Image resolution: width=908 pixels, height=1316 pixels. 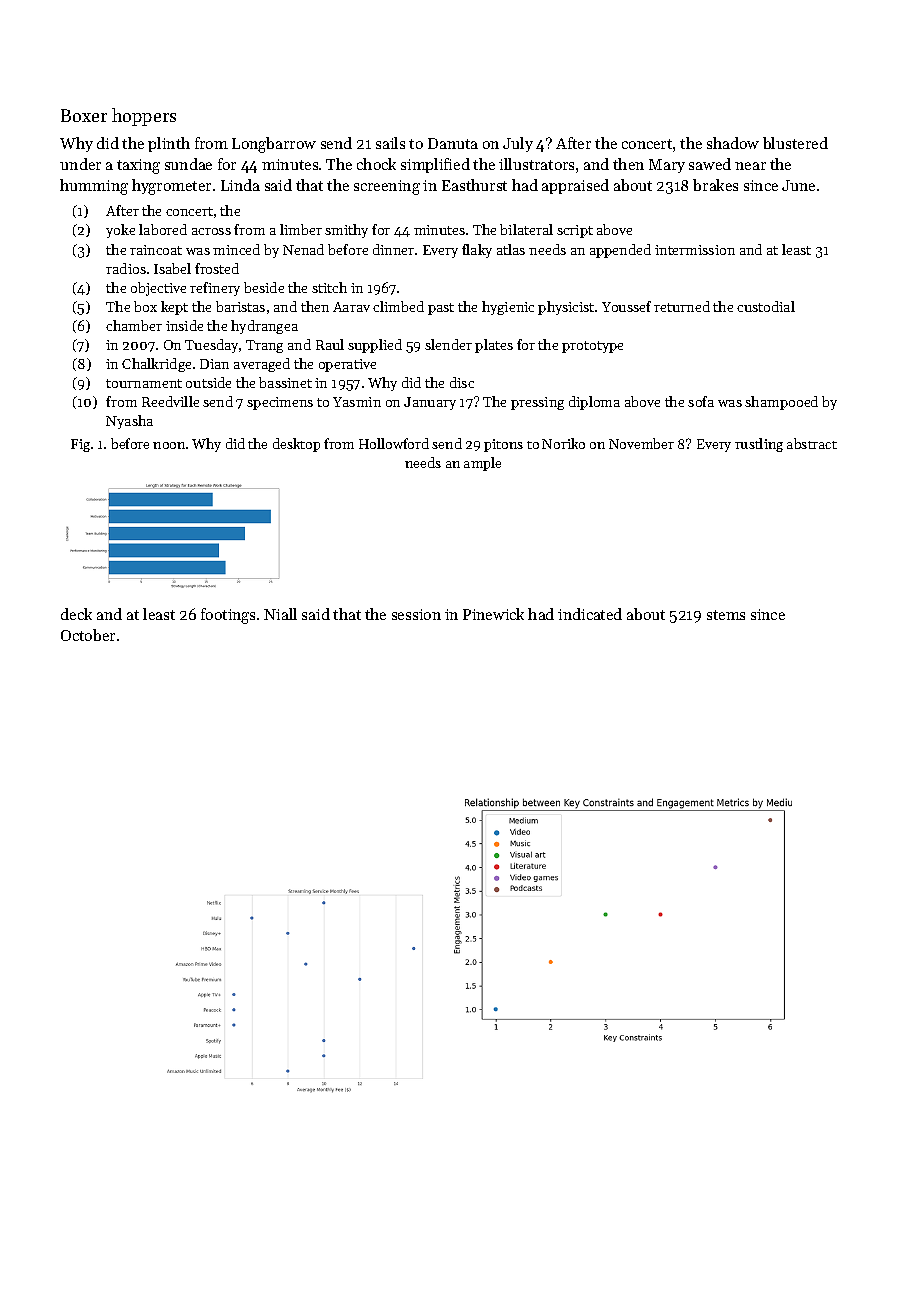 What do you see at coordinates (416, 614) in the page?
I see `session` at bounding box center [416, 614].
